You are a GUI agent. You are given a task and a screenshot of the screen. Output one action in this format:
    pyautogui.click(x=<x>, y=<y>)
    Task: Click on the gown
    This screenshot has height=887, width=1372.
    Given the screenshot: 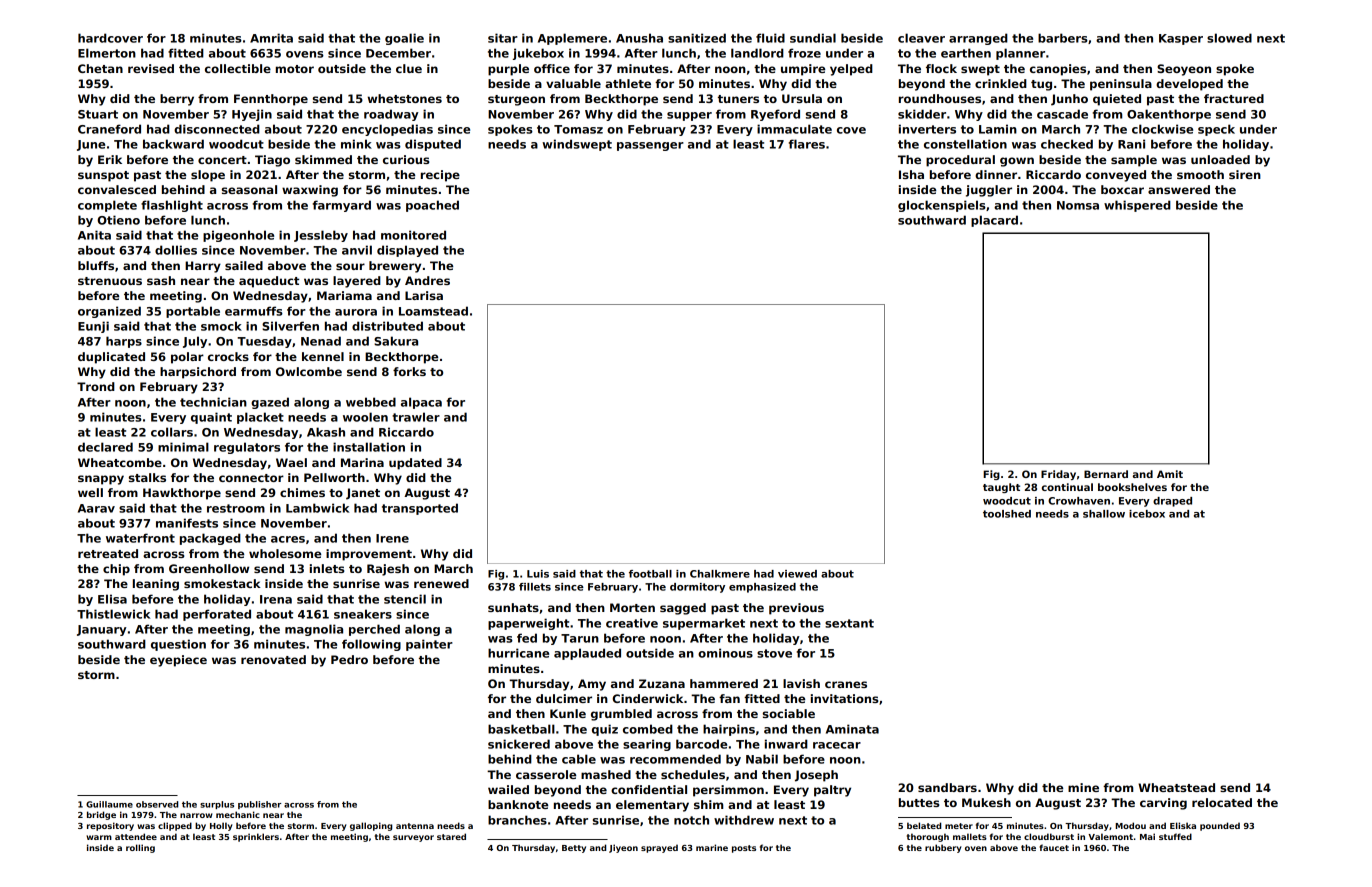 What is the action you would take?
    pyautogui.click(x=1017, y=162)
